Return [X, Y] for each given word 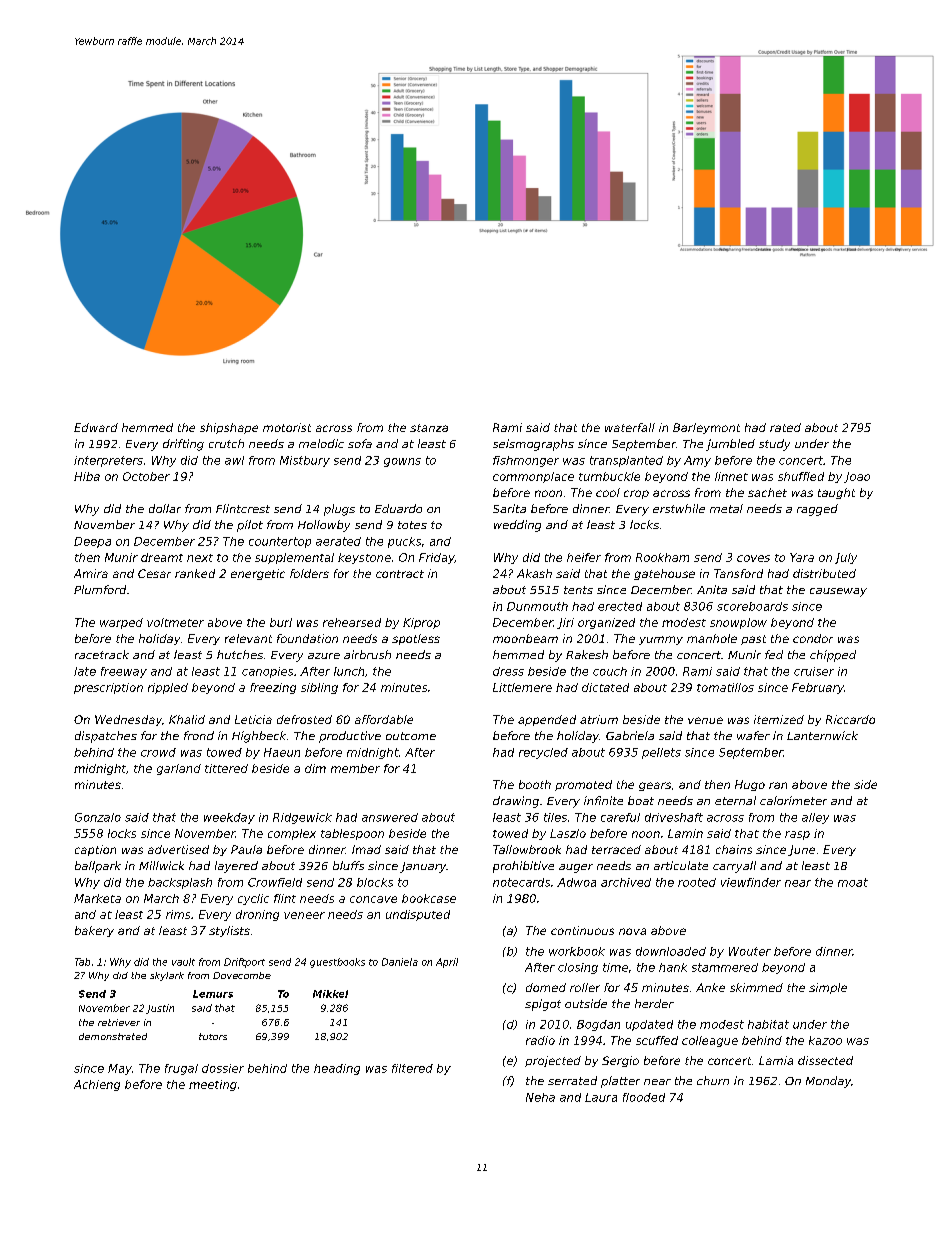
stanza [429, 428]
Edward [96, 427]
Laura [601, 1097]
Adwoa [576, 882]
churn [713, 1080]
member [355, 768]
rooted [697, 882]
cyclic [253, 899]
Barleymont [706, 428]
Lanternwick [822, 735]
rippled [168, 688]
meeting [213, 1085]
